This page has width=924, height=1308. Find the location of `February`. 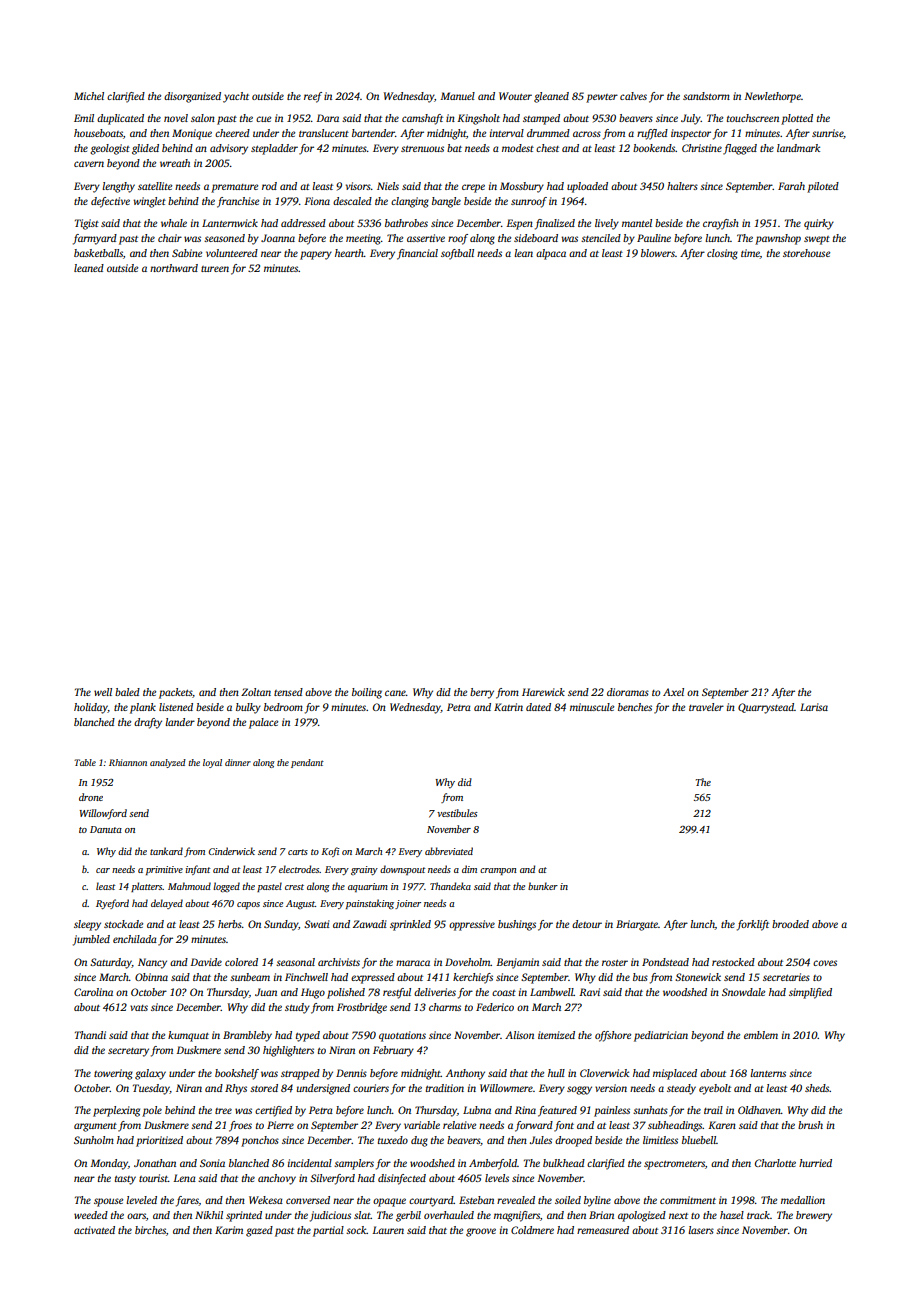

February is located at coordinates (393, 1051).
